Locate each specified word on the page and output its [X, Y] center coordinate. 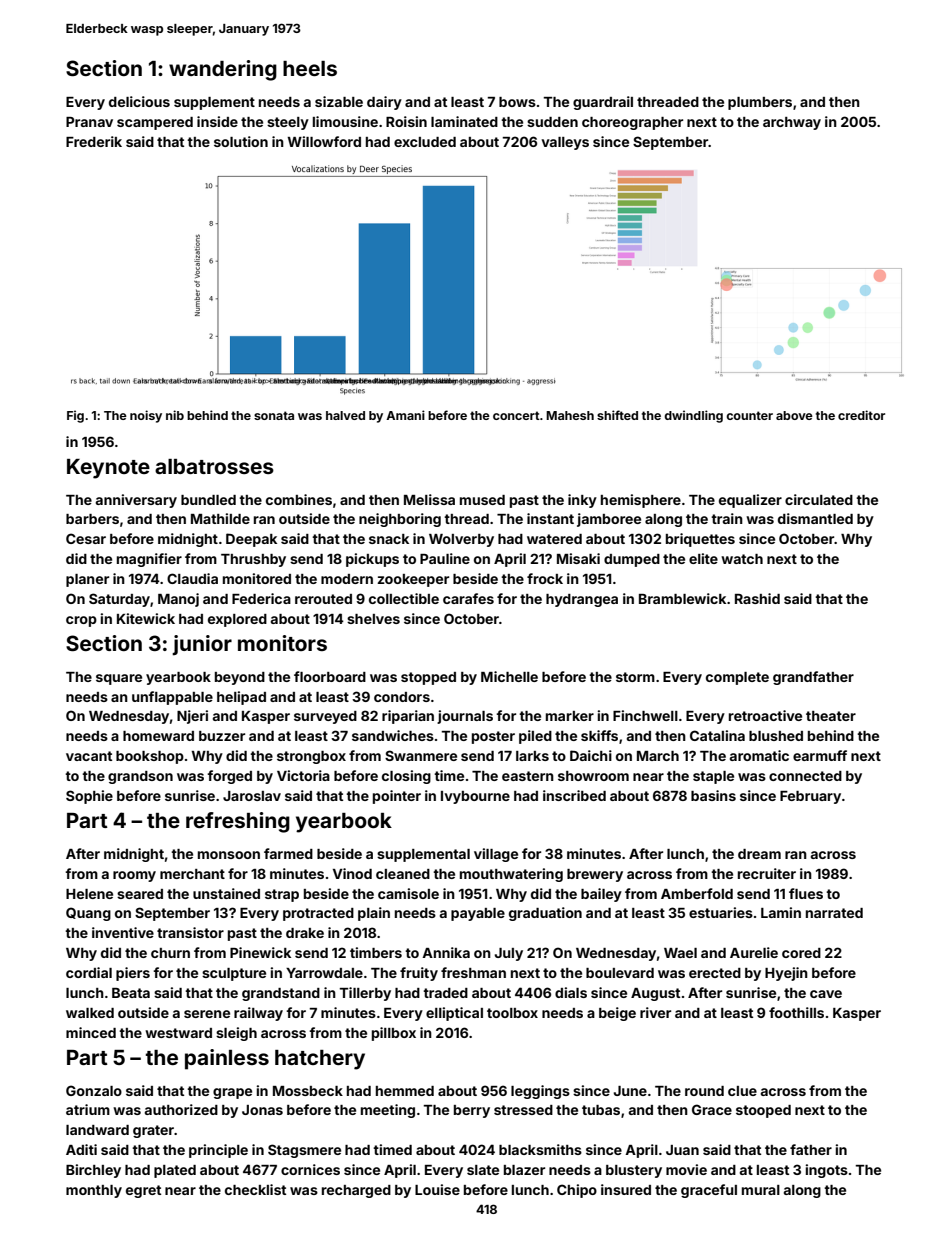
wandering [223, 70]
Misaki [578, 558]
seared [140, 894]
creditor [861, 415]
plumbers [760, 103]
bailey [601, 895]
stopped [428, 678]
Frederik [94, 141]
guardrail [603, 103]
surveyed [325, 717]
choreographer [632, 123]
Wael [680, 953]
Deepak [251, 540]
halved [345, 415]
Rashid [757, 598]
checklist [255, 1189]
